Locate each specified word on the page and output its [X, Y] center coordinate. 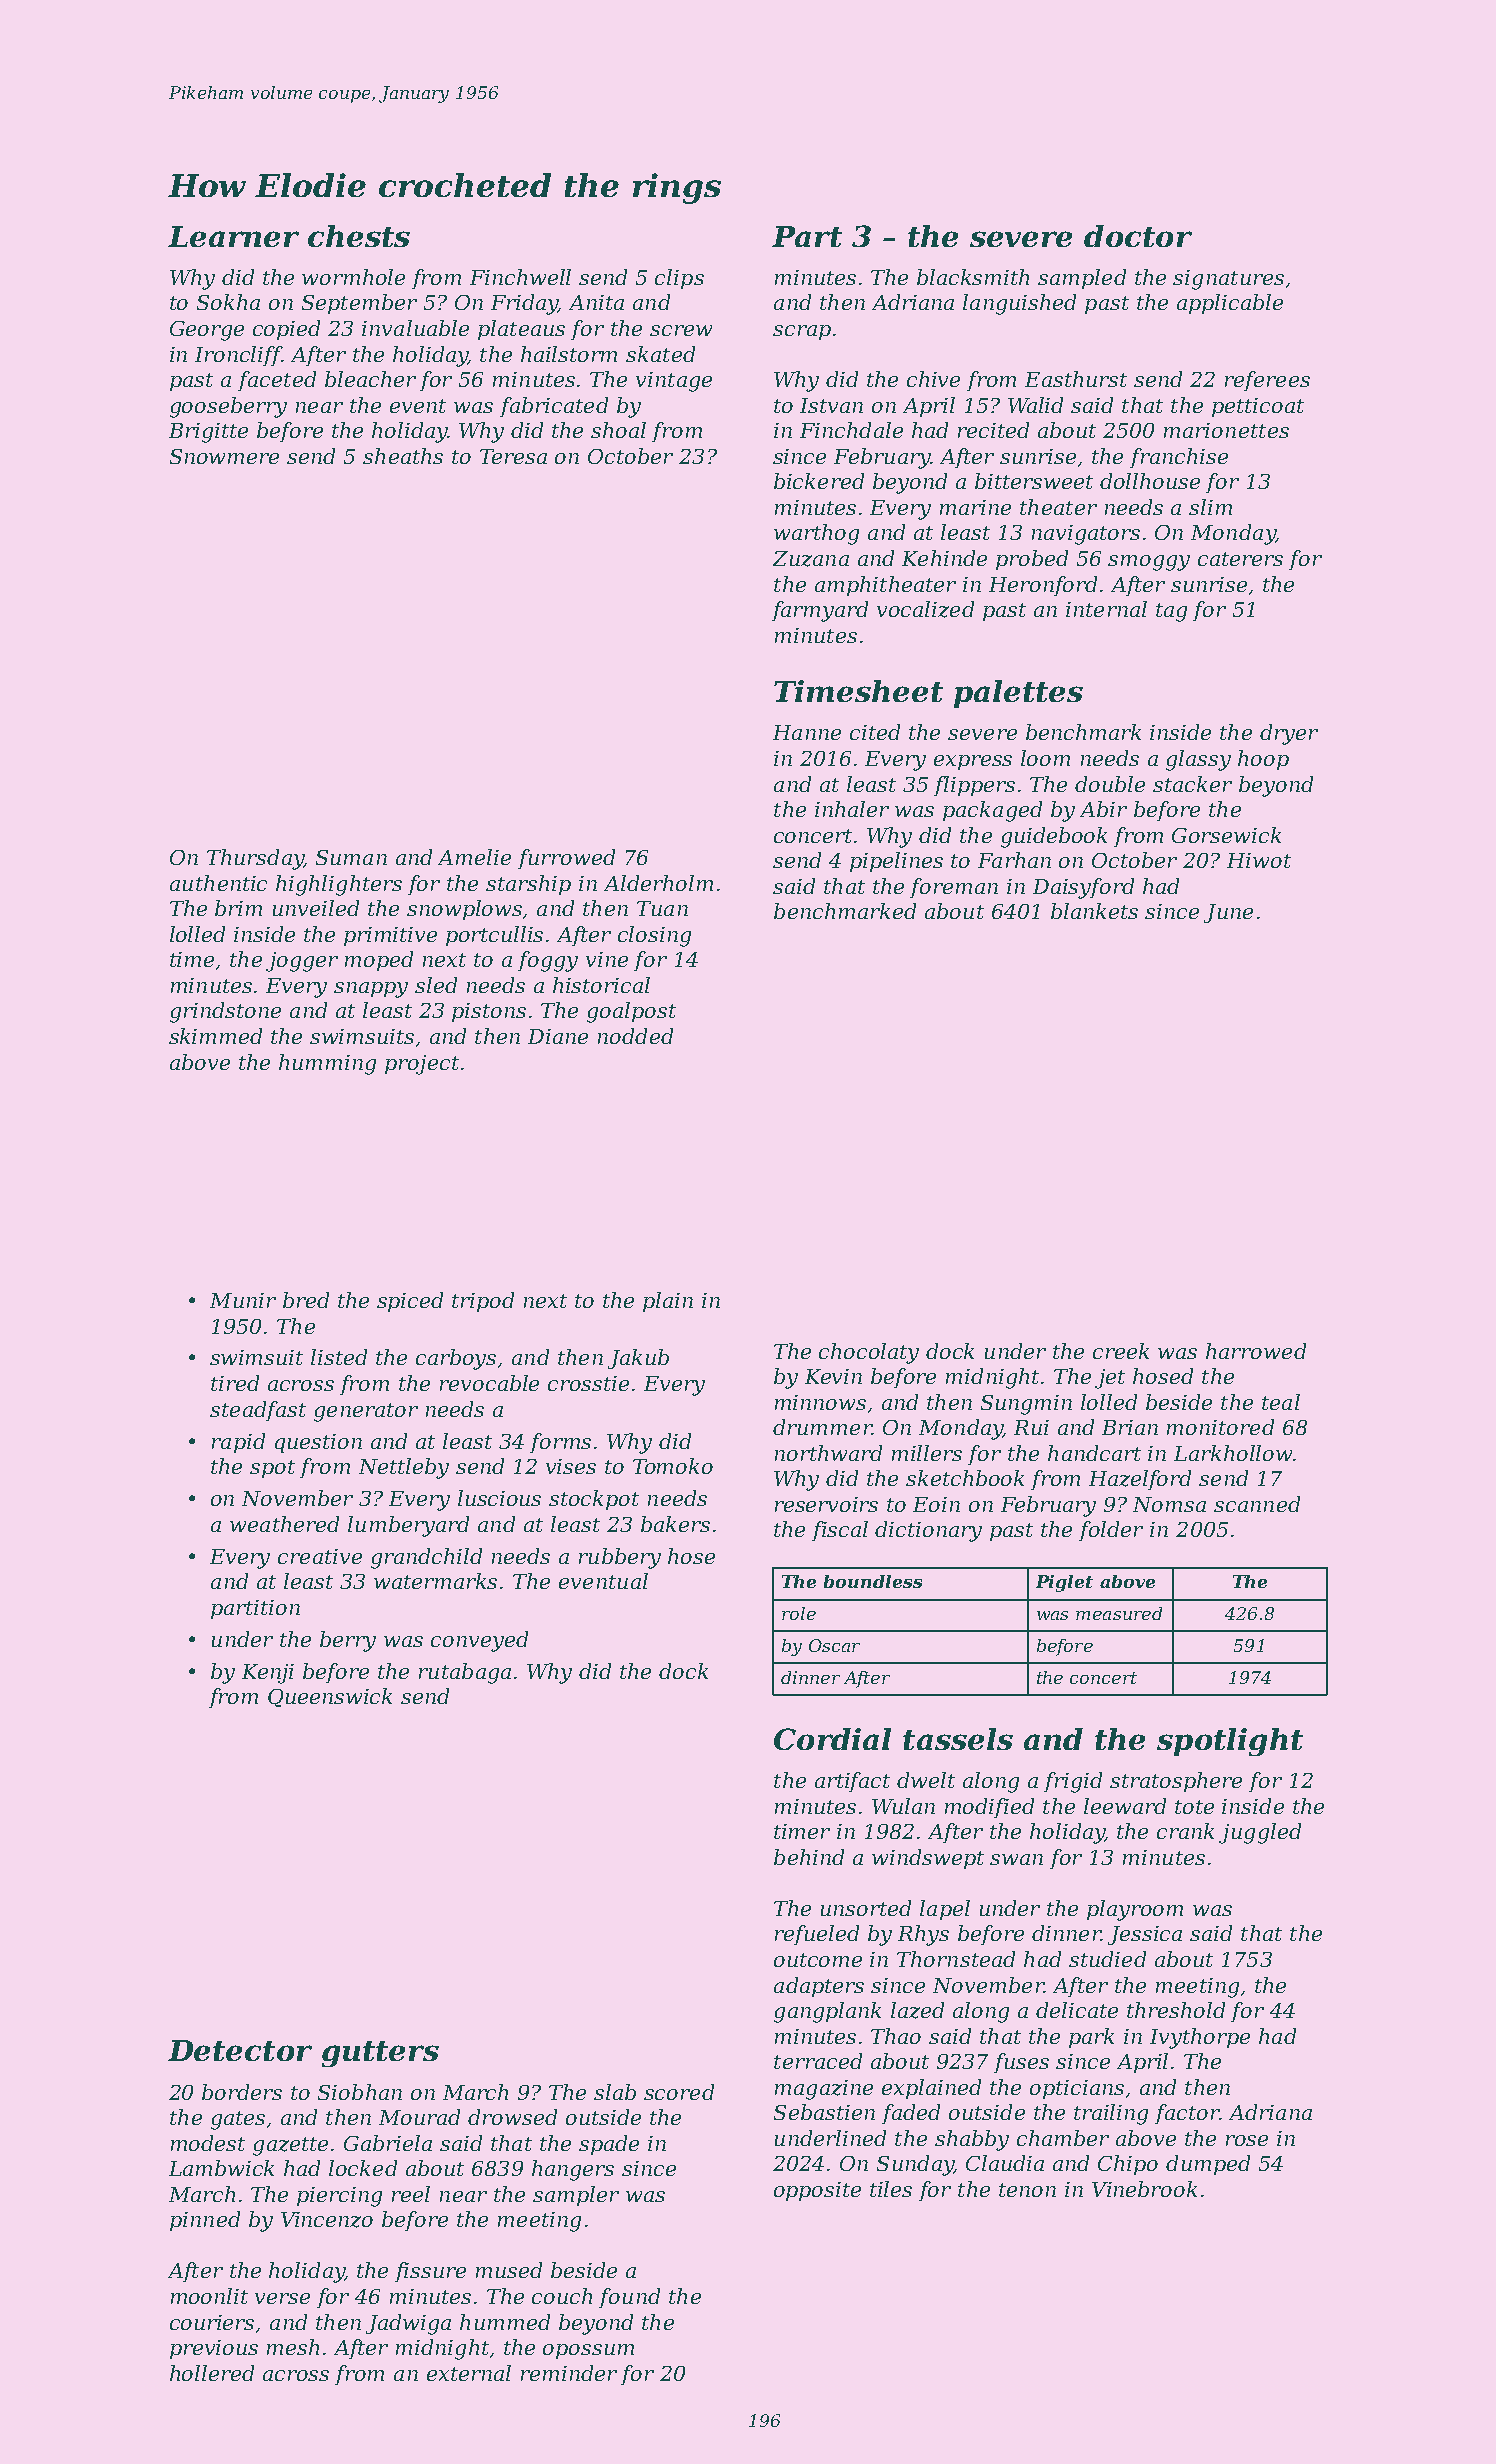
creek [1121, 1351]
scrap [802, 332]
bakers [675, 1524]
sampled [1082, 279]
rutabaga [465, 1673]
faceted [277, 381]
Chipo [1128, 2165]
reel [411, 2194]
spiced [410, 1302]
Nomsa [1169, 1504]
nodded [635, 1036]
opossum [588, 2351]
